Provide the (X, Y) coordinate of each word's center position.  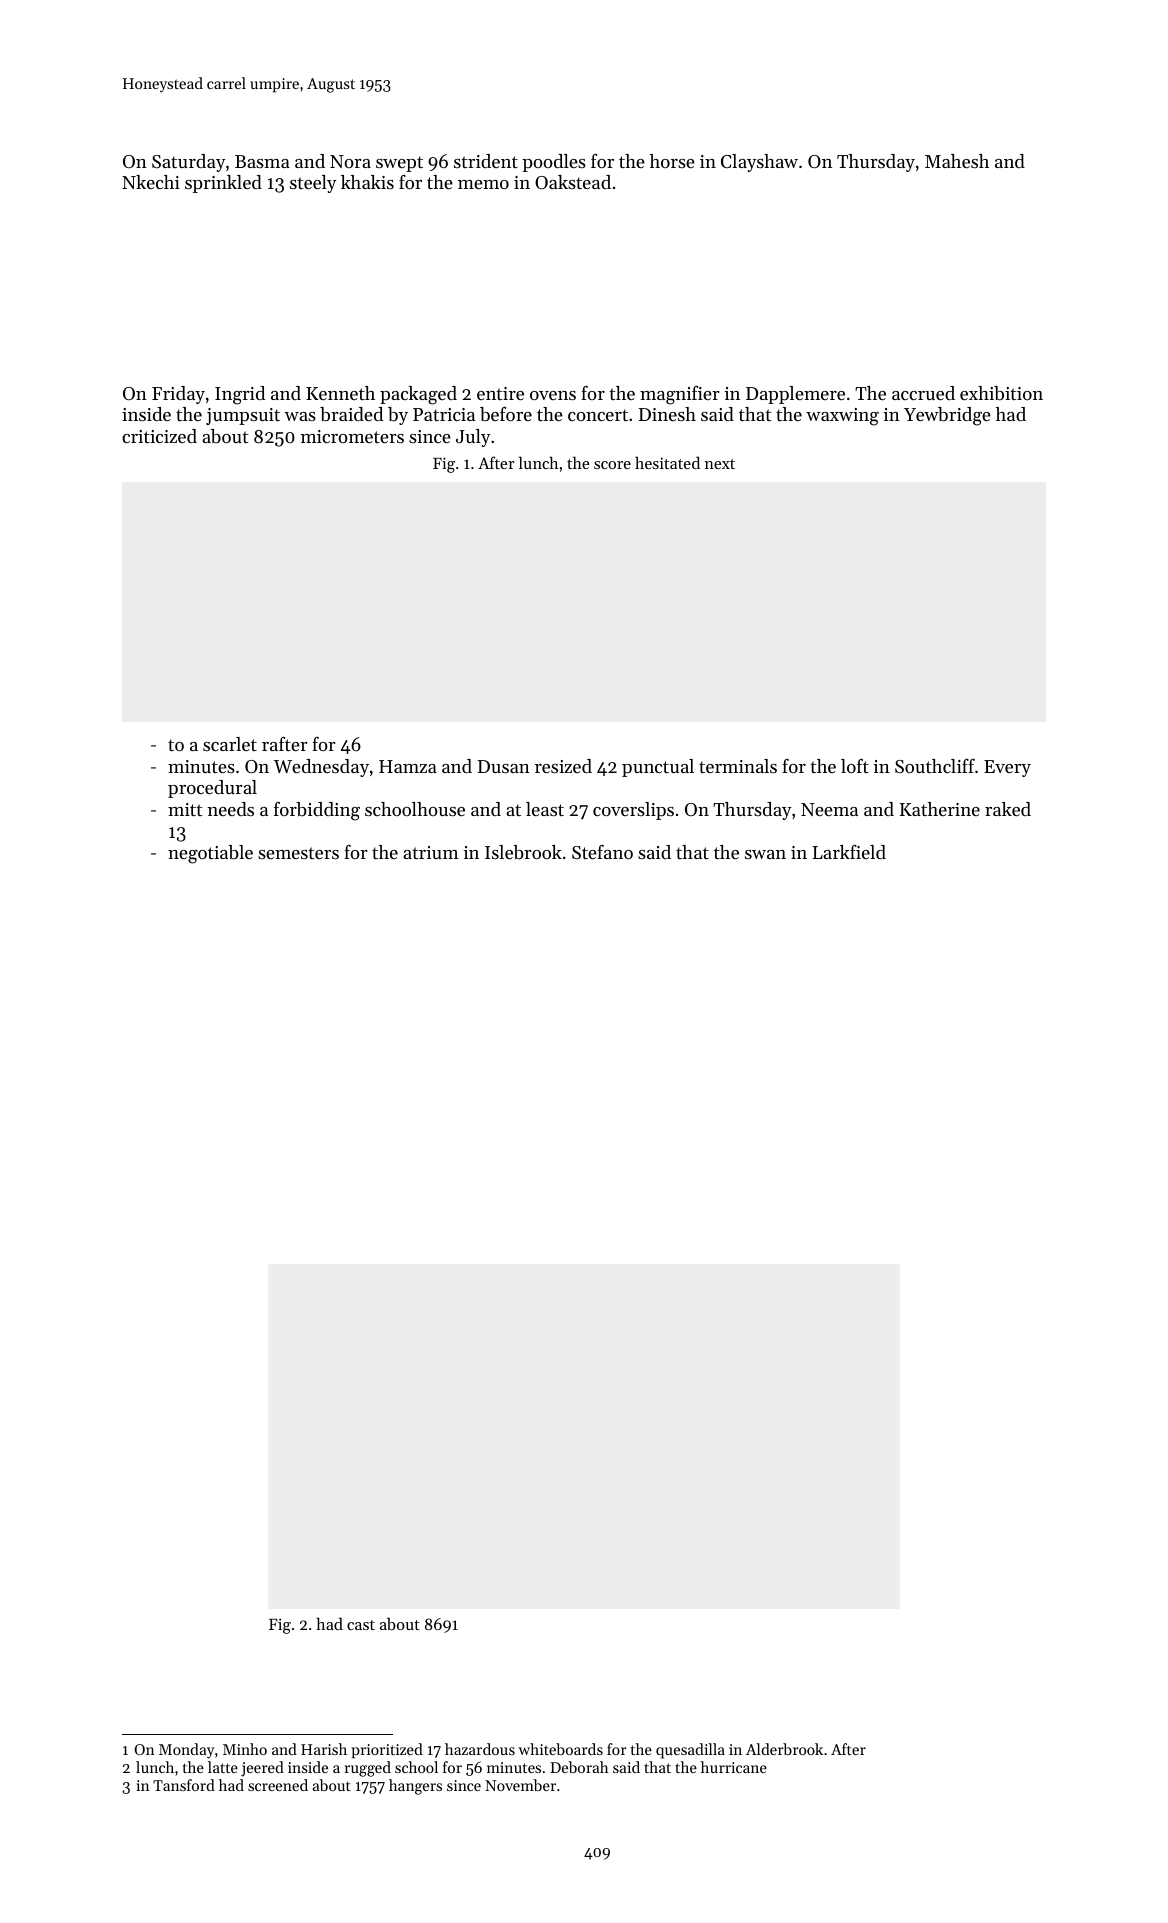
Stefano (602, 852)
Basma (262, 161)
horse (672, 161)
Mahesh (957, 161)
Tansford (184, 1785)
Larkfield (849, 852)
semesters (298, 853)
